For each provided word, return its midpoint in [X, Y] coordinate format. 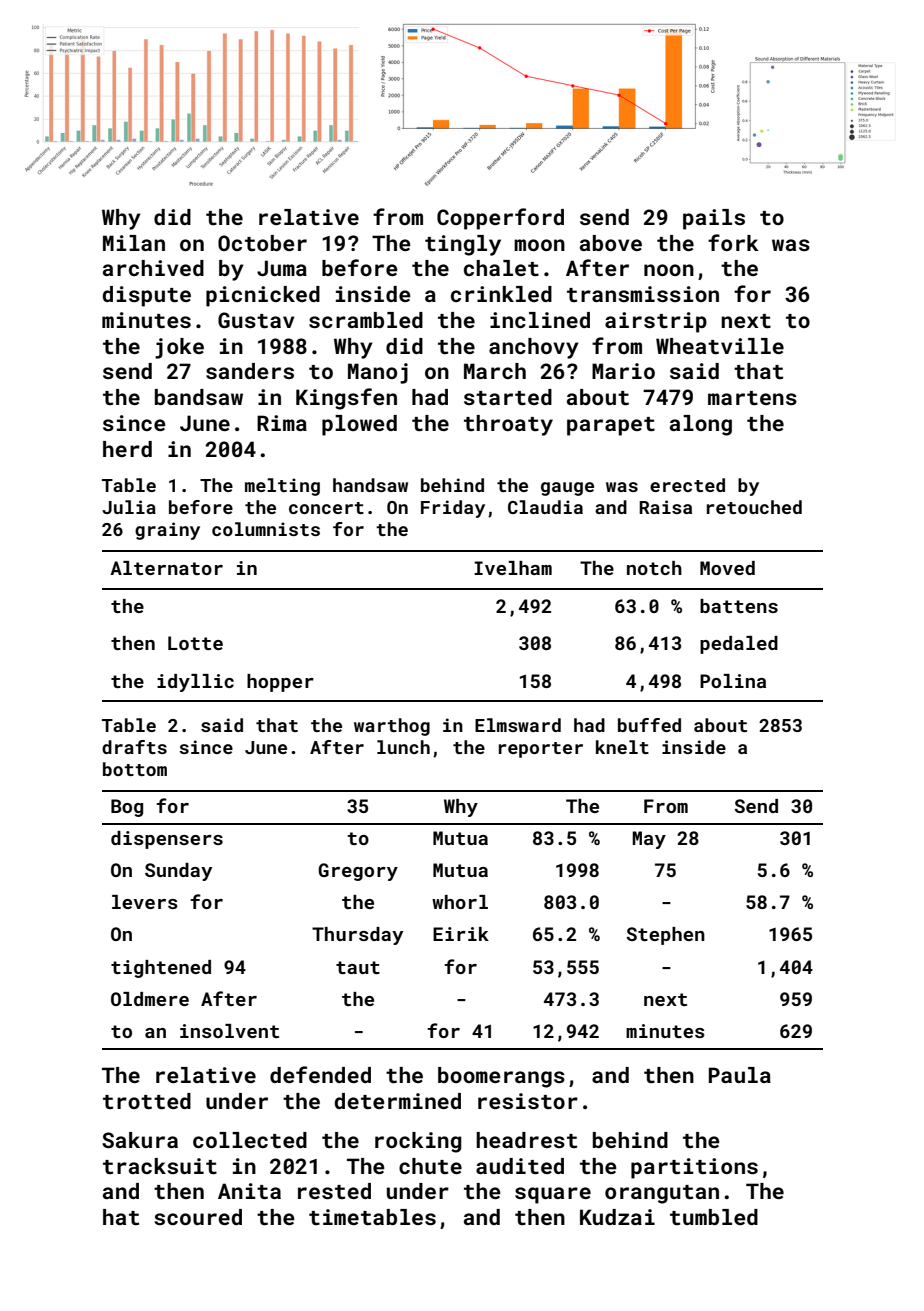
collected [250, 1140]
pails [714, 219]
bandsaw [199, 397]
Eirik [461, 934]
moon [539, 245]
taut [358, 967]
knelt [622, 747]
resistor [528, 1101]
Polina [733, 681]
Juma [282, 268]
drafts [134, 747]
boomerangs [501, 1077]
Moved [727, 568]
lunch [403, 747]
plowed [359, 425]
